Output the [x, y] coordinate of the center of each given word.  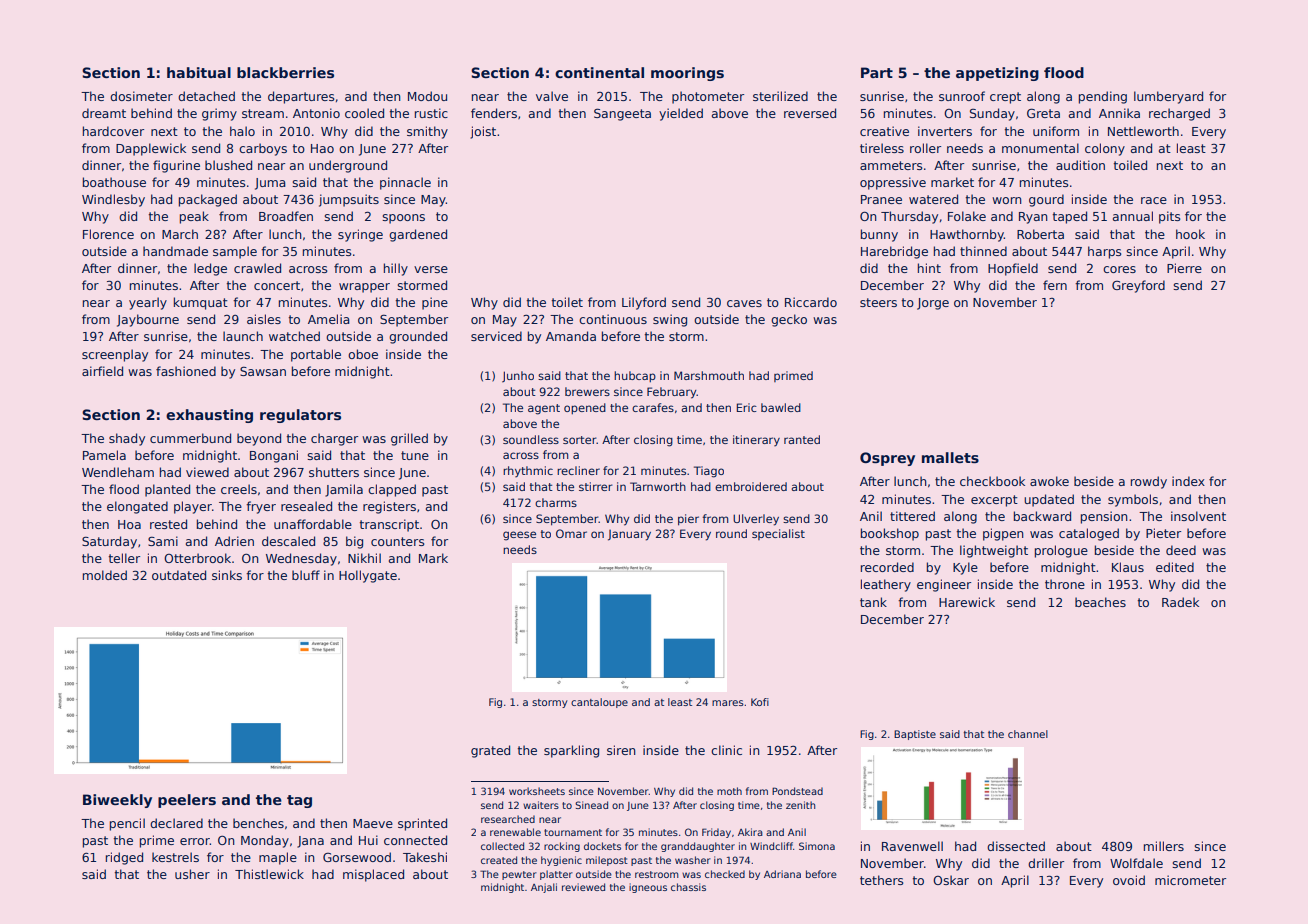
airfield [102, 371]
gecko [789, 320]
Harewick [967, 602]
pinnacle [405, 183]
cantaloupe [599, 703]
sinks [227, 575]
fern [1055, 285]
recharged [1179, 114]
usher [192, 874]
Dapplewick [151, 149]
